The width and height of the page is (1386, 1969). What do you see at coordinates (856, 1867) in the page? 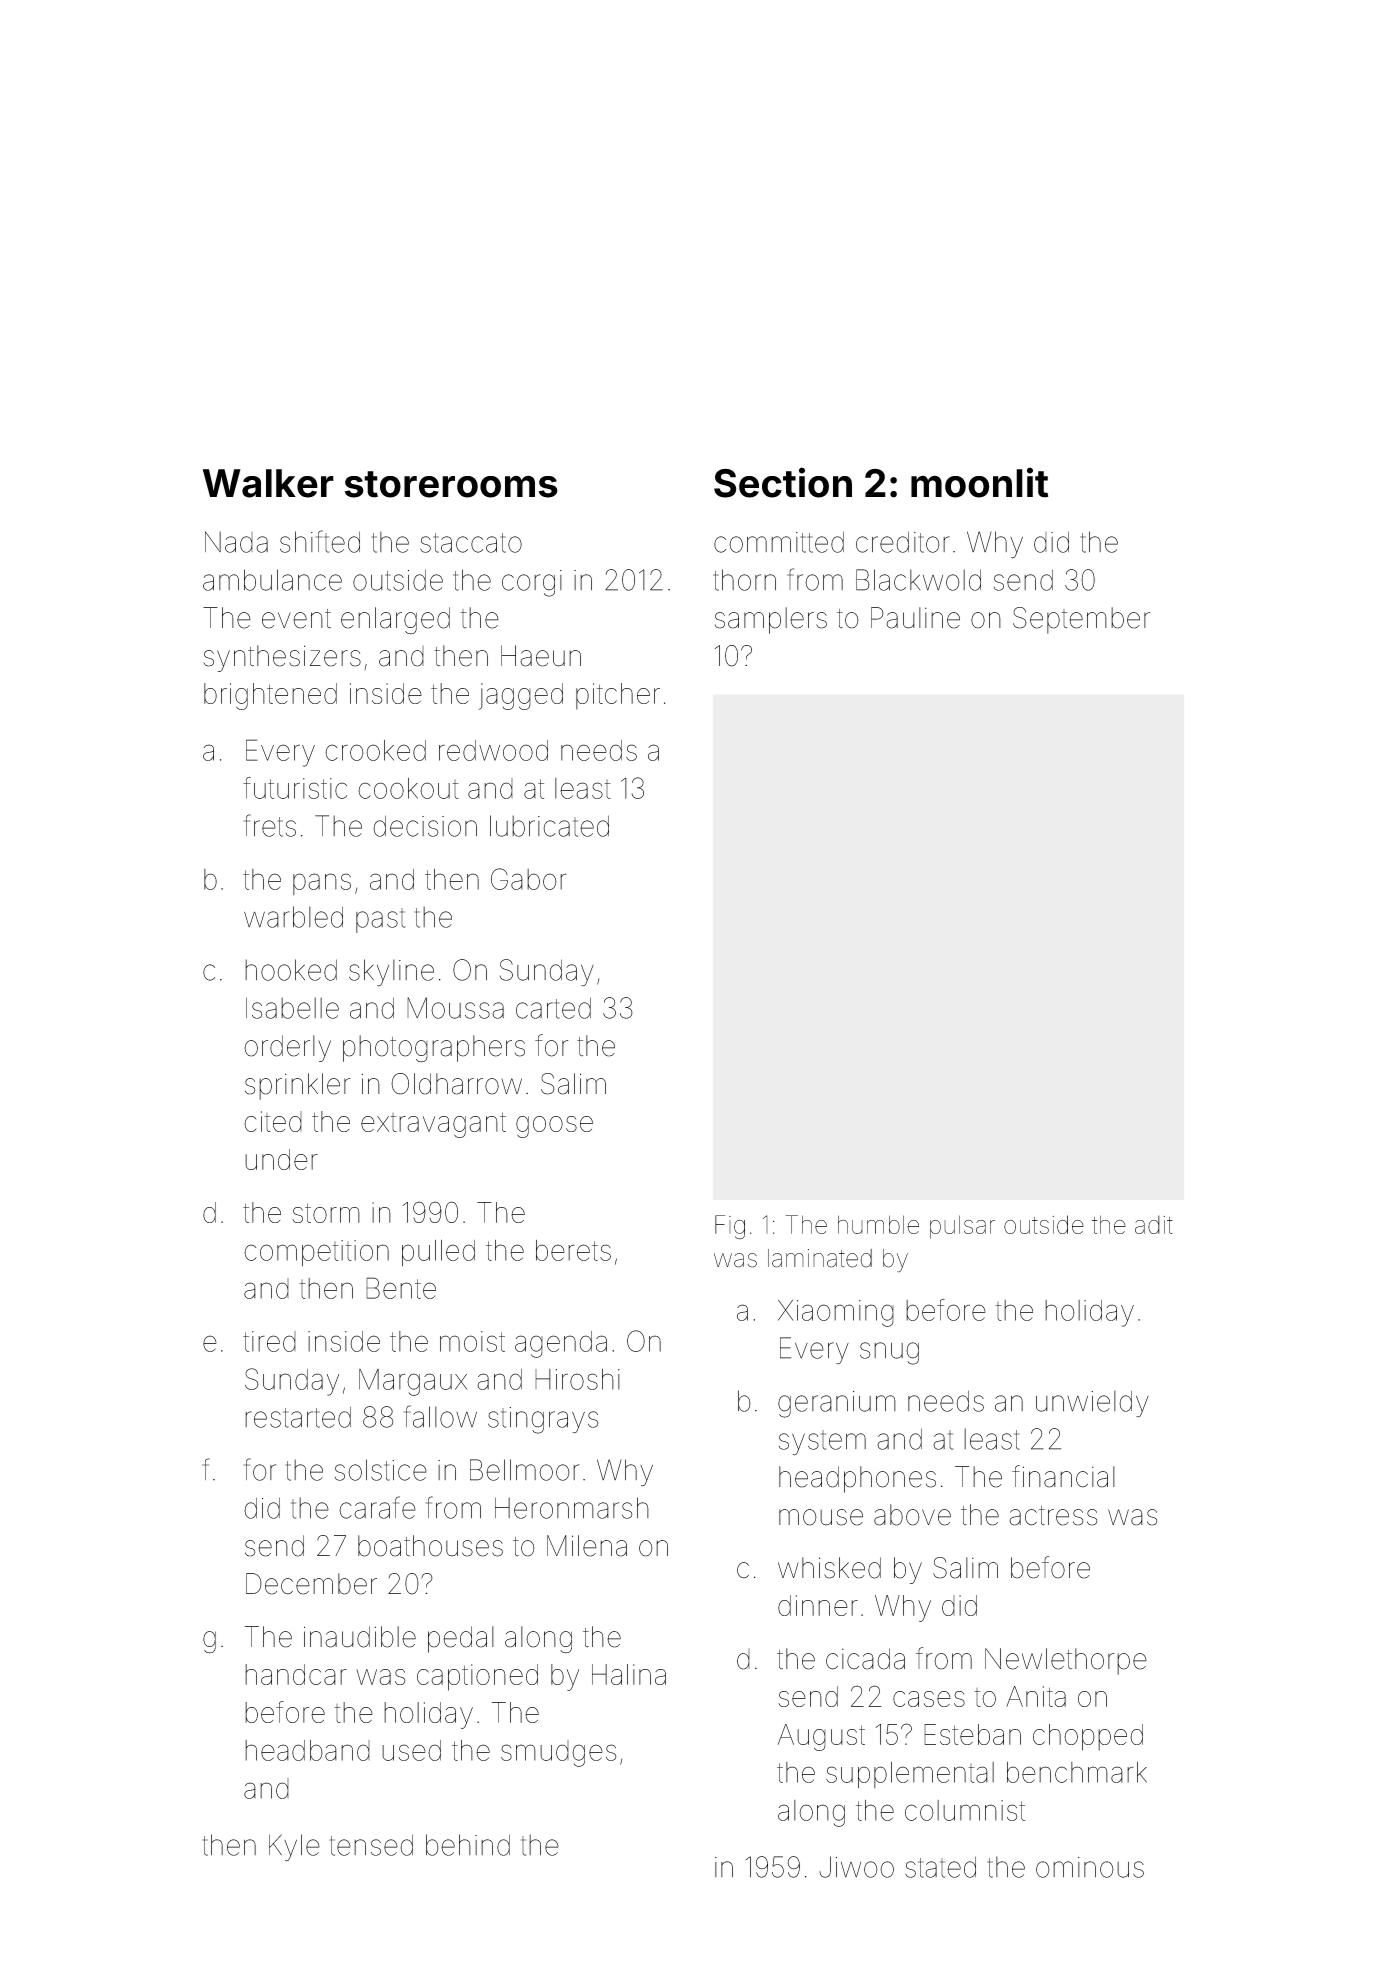
I see `Jiwoo` at bounding box center [856, 1867].
